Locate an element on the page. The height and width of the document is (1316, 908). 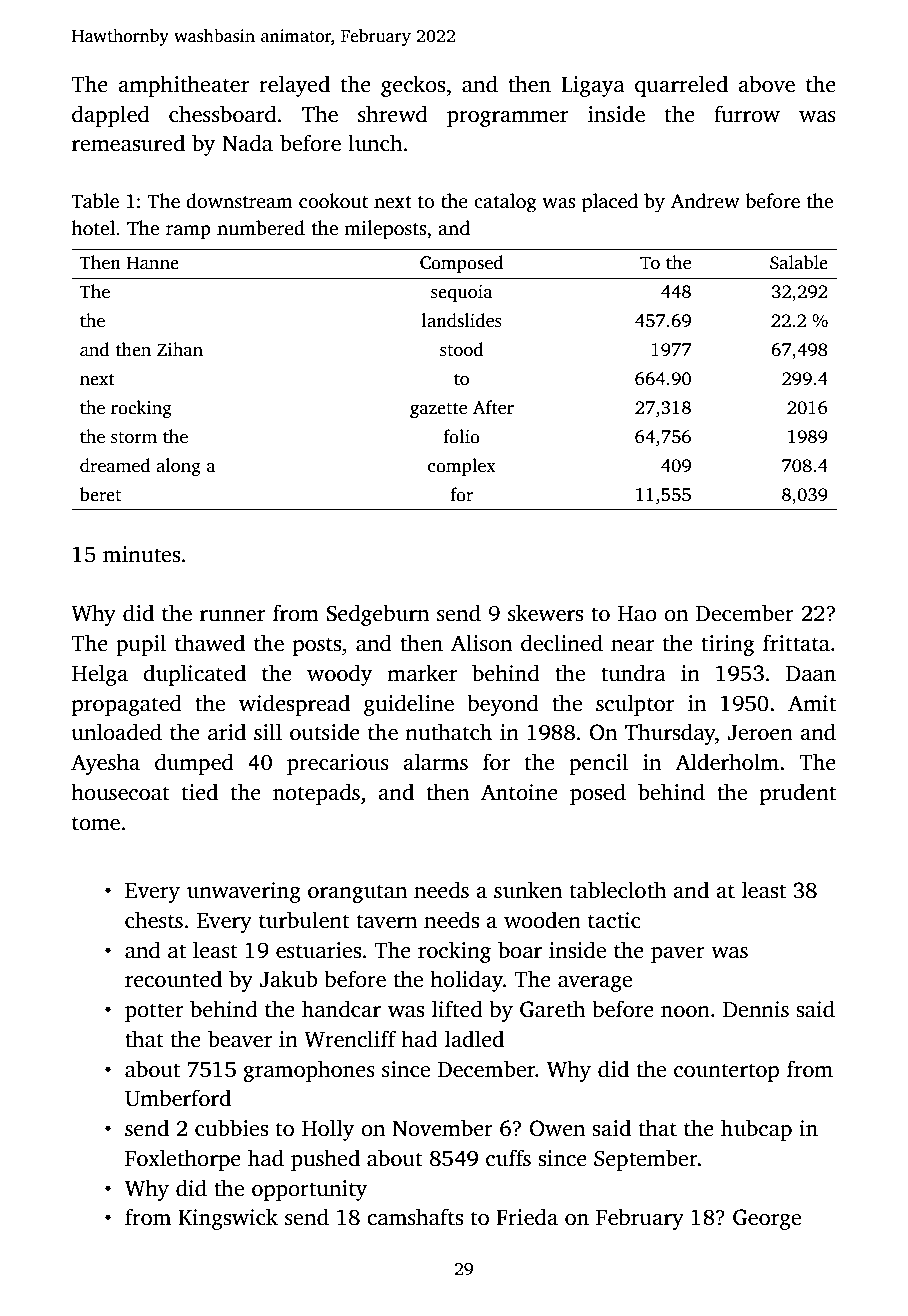
Umberford is located at coordinates (178, 1098).
